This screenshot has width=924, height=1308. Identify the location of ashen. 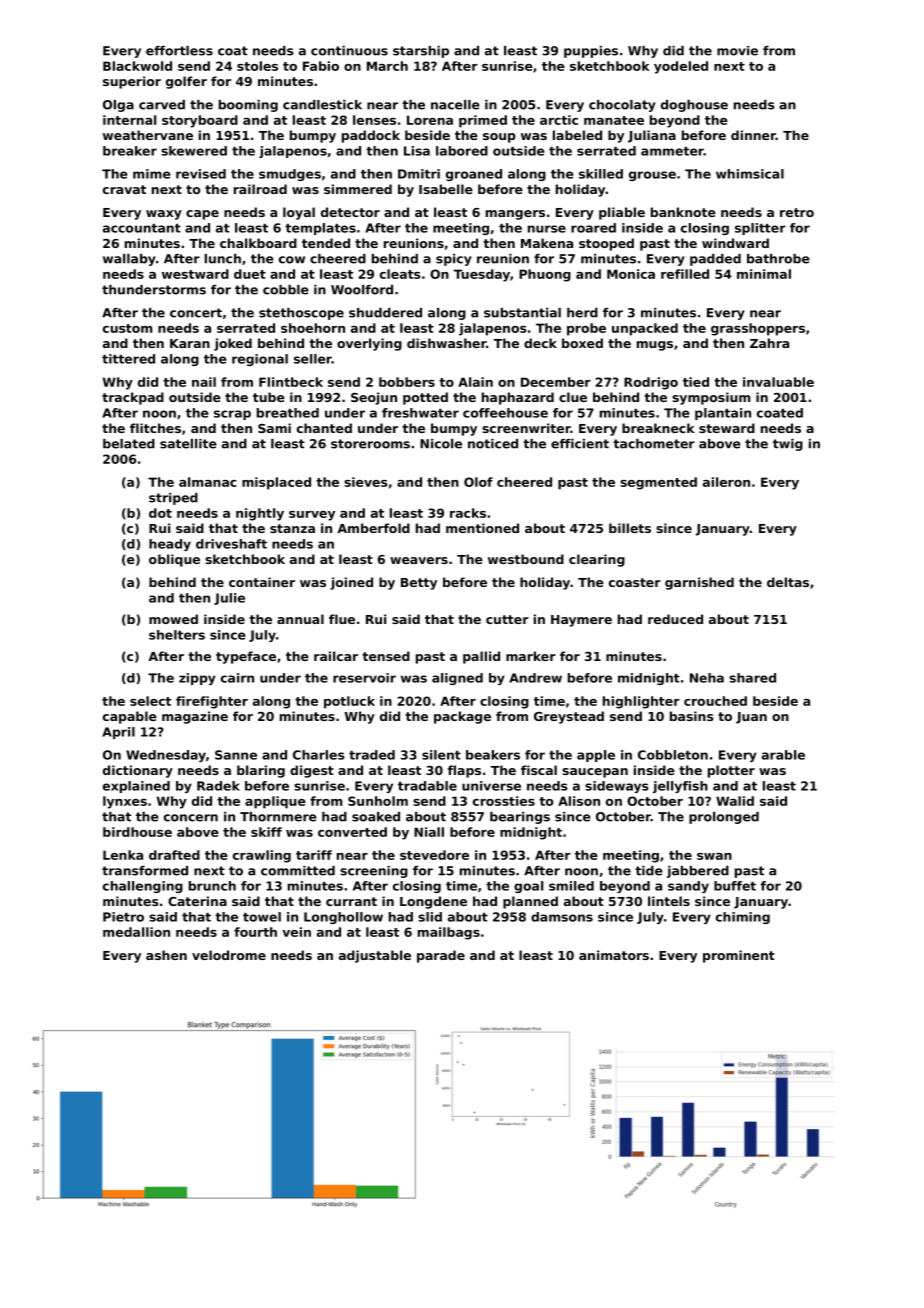
(166, 955).
